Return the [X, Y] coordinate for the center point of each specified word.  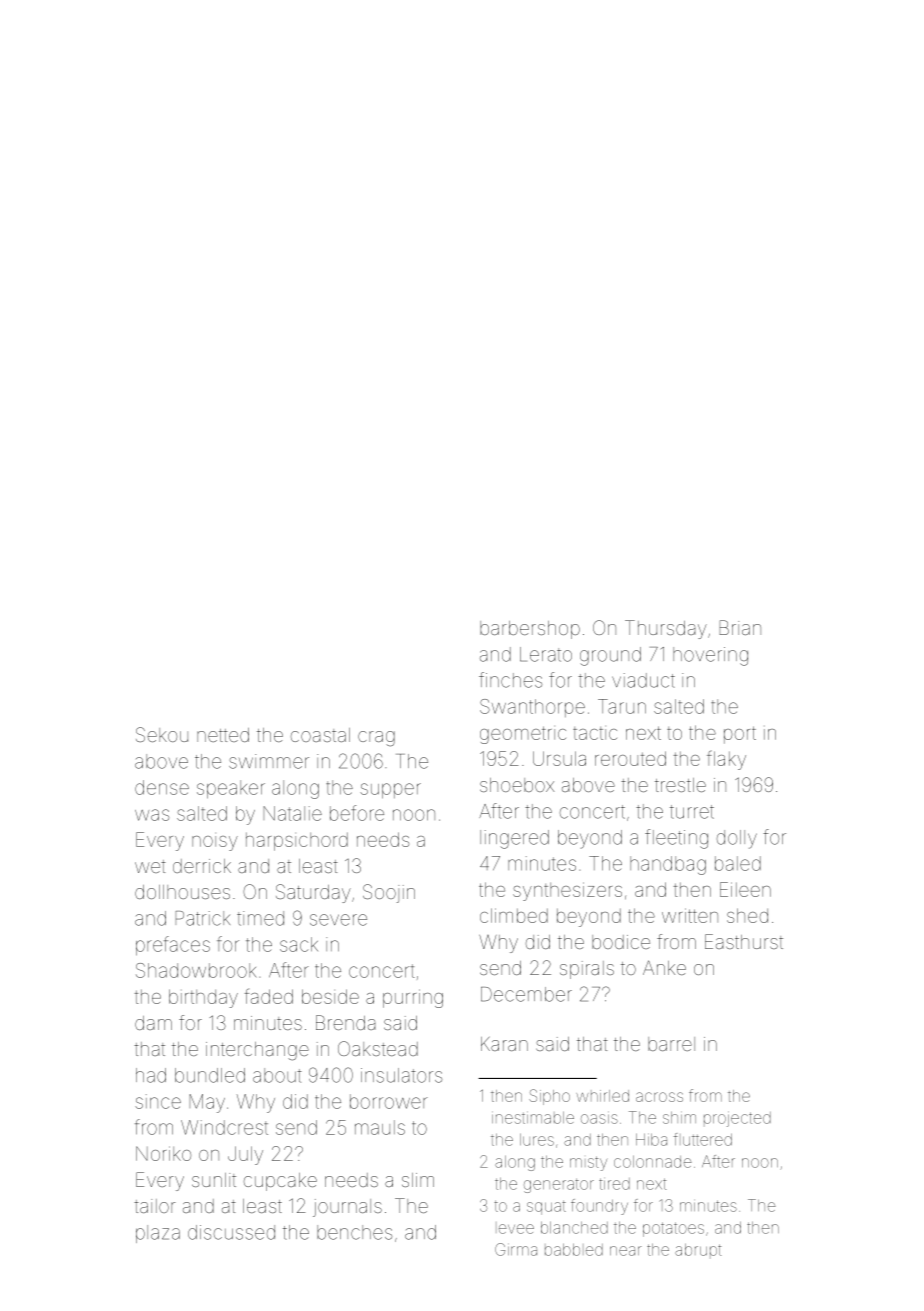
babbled [574, 1250]
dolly [737, 839]
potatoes [673, 1229]
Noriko [163, 1153]
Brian [740, 627]
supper [390, 790]
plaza [158, 1234]
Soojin [389, 893]
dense [162, 787]
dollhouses [182, 892]
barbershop [530, 630]
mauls [380, 1127]
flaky [726, 760]
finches [510, 680]
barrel [671, 1044]
